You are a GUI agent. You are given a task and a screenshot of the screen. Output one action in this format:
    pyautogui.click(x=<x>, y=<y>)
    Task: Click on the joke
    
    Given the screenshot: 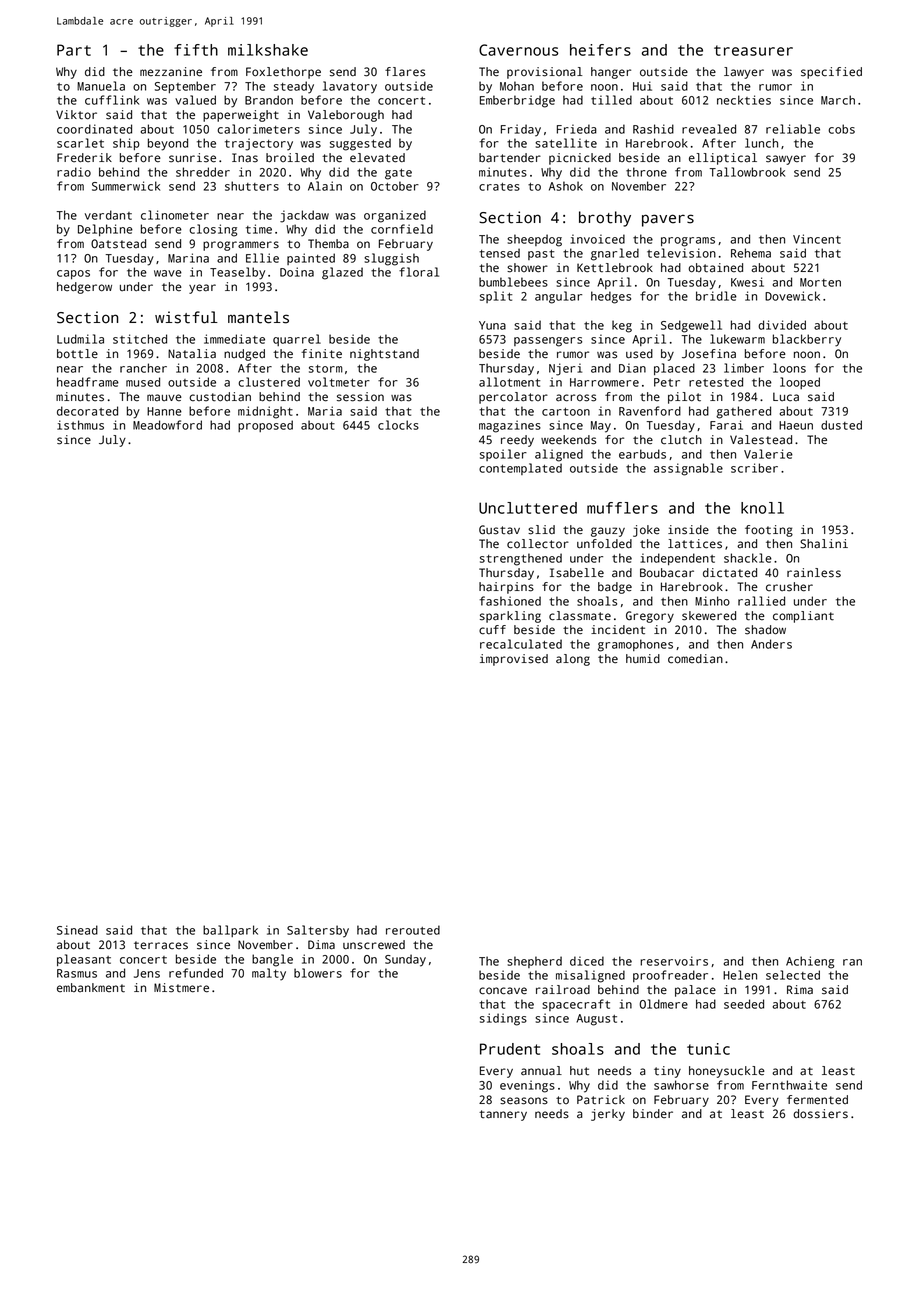 What is the action you would take?
    pyautogui.click(x=646, y=531)
